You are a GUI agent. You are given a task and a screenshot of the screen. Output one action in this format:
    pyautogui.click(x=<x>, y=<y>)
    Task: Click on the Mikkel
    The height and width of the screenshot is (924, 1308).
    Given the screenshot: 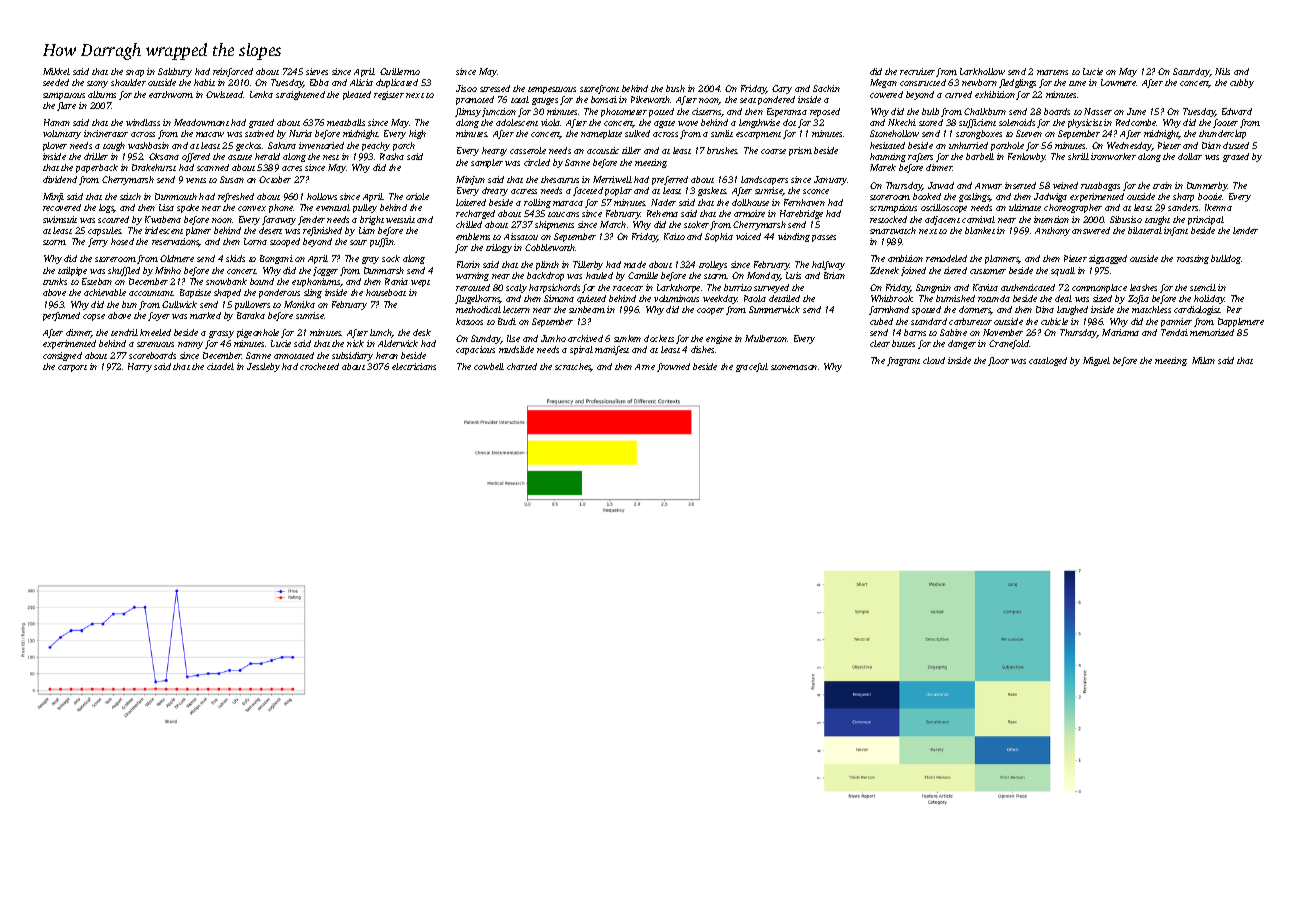 What is the action you would take?
    pyautogui.click(x=56, y=71)
